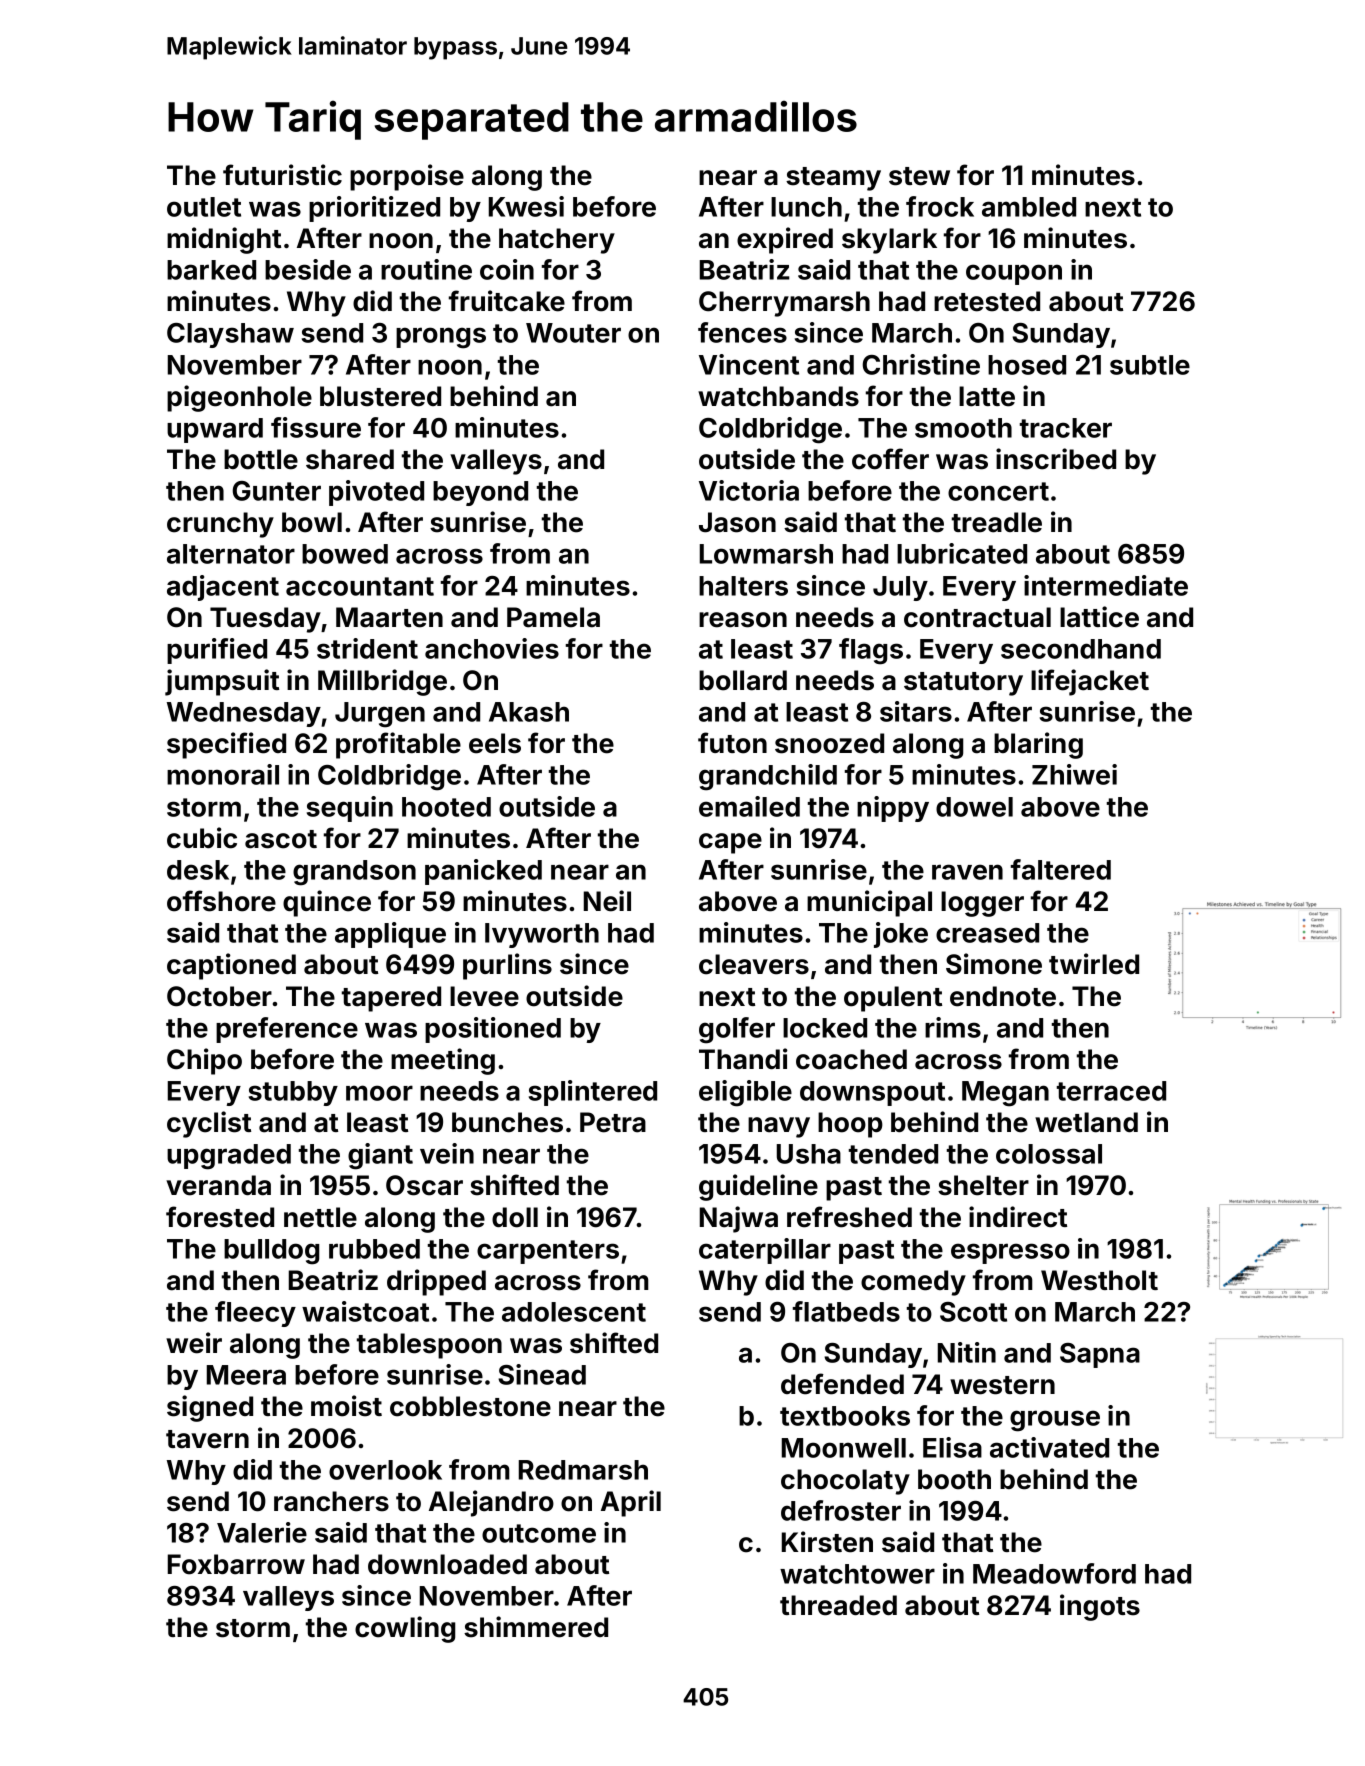 The width and height of the document is (1365, 1766). Describe the element at coordinates (1100, 1355) in the document. I see `Sapna` at that location.
